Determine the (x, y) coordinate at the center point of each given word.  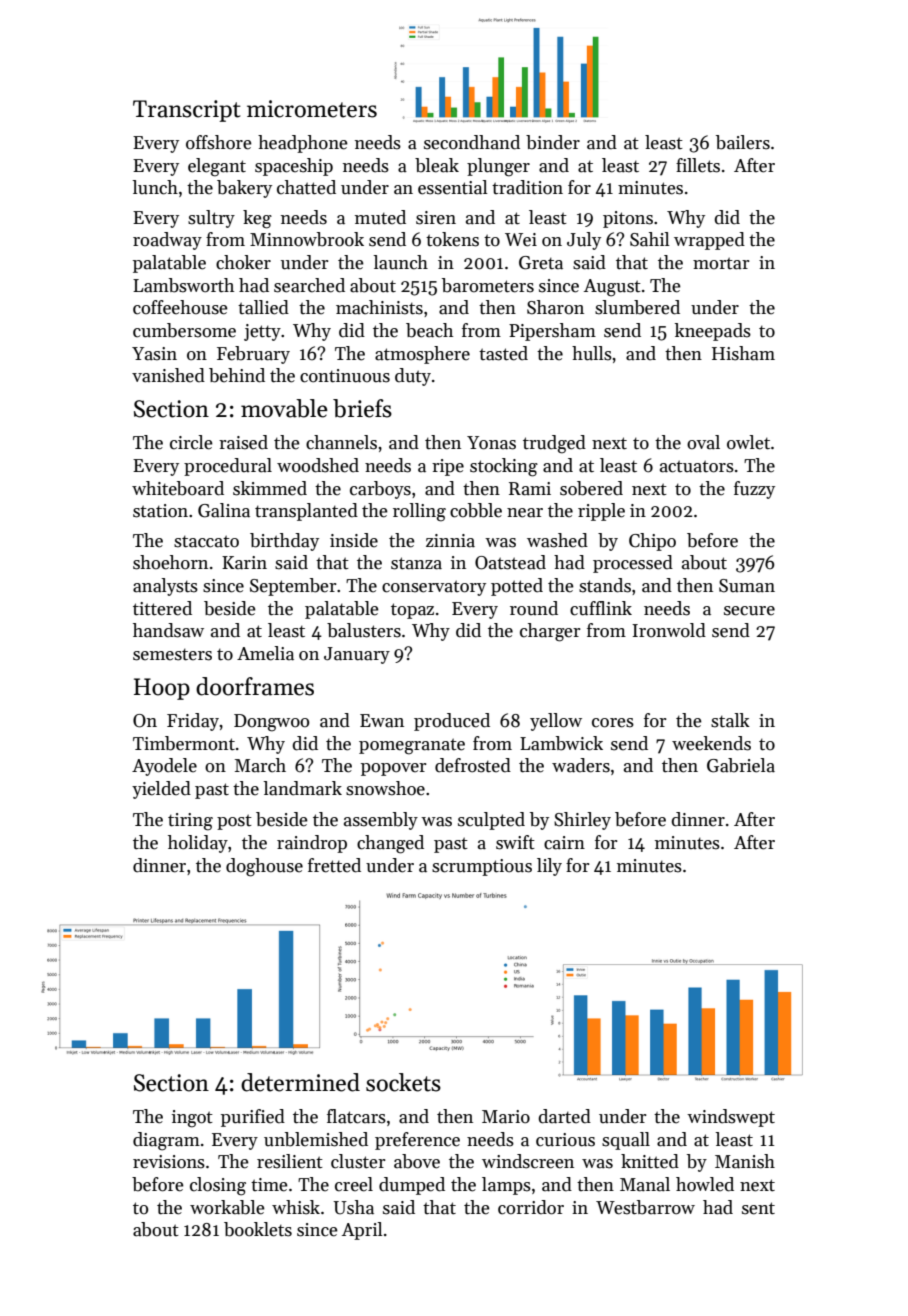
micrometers (312, 109)
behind (237, 375)
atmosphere (422, 355)
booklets (258, 1229)
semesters (172, 654)
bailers (743, 142)
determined (300, 1082)
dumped (412, 1186)
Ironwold (669, 630)
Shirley (582, 821)
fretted (334, 865)
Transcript (187, 111)
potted (517, 587)
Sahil (650, 239)
